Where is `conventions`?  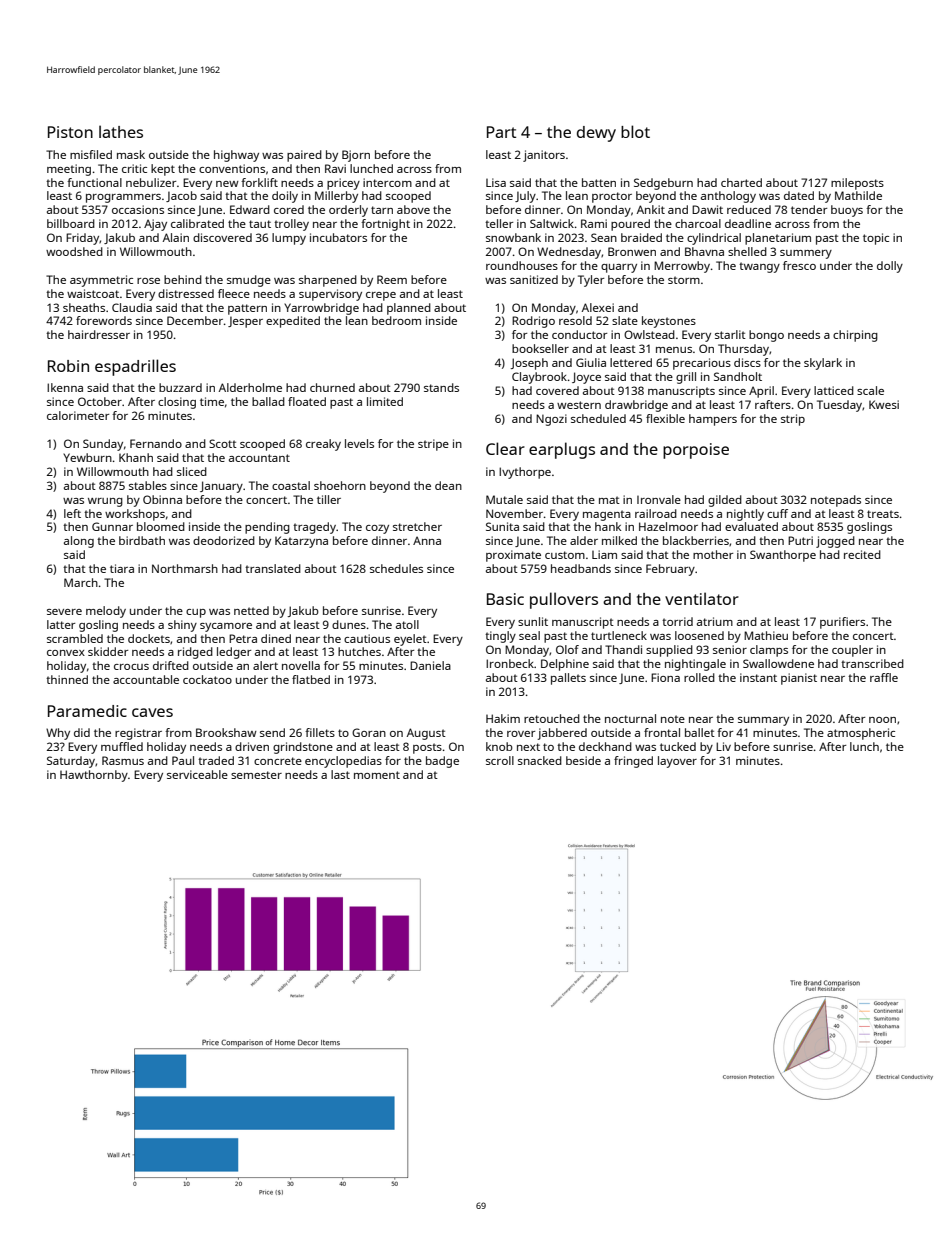
conventions is located at coordinates (232, 168).
